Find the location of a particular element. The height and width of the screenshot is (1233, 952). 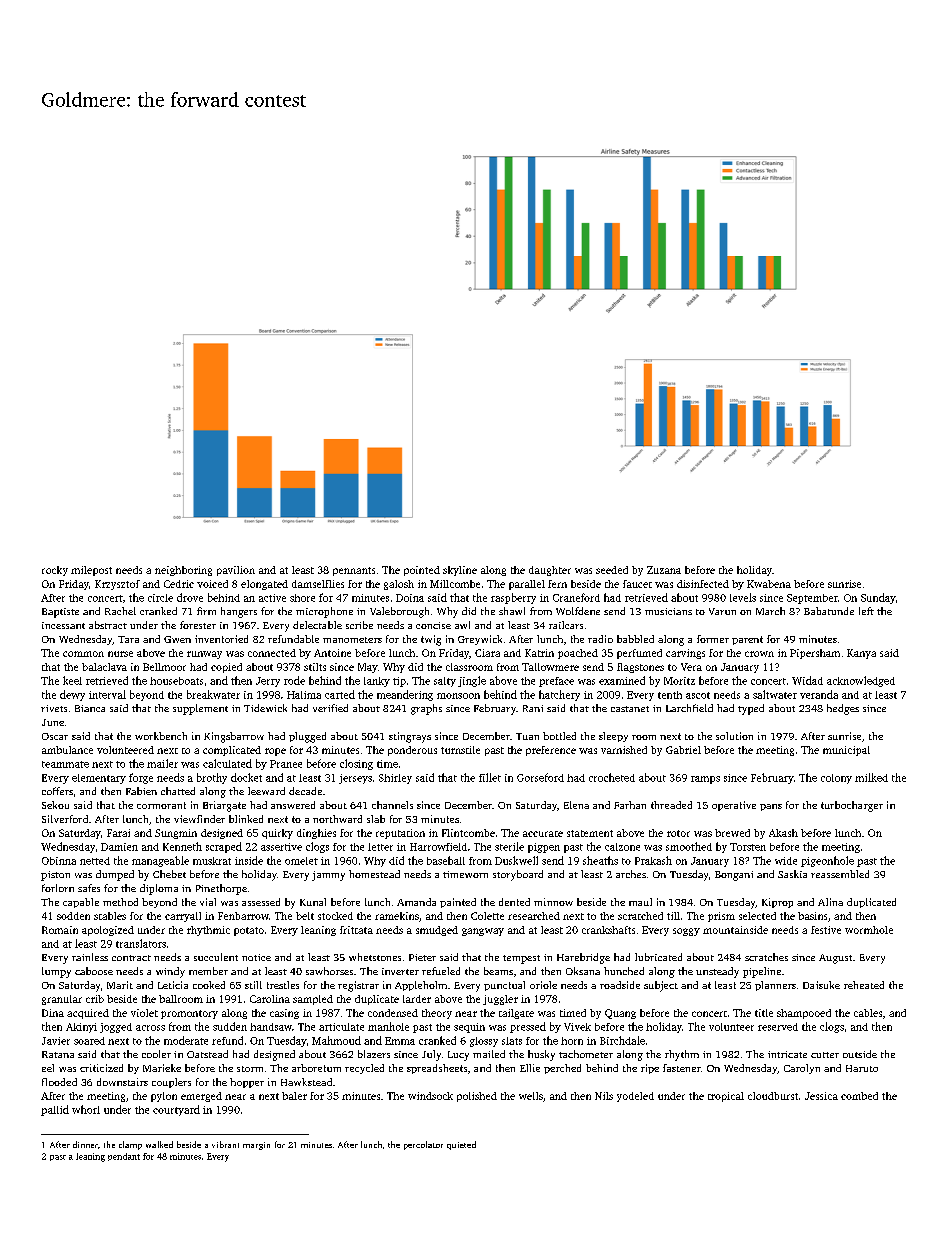

wormhole is located at coordinates (869, 930).
